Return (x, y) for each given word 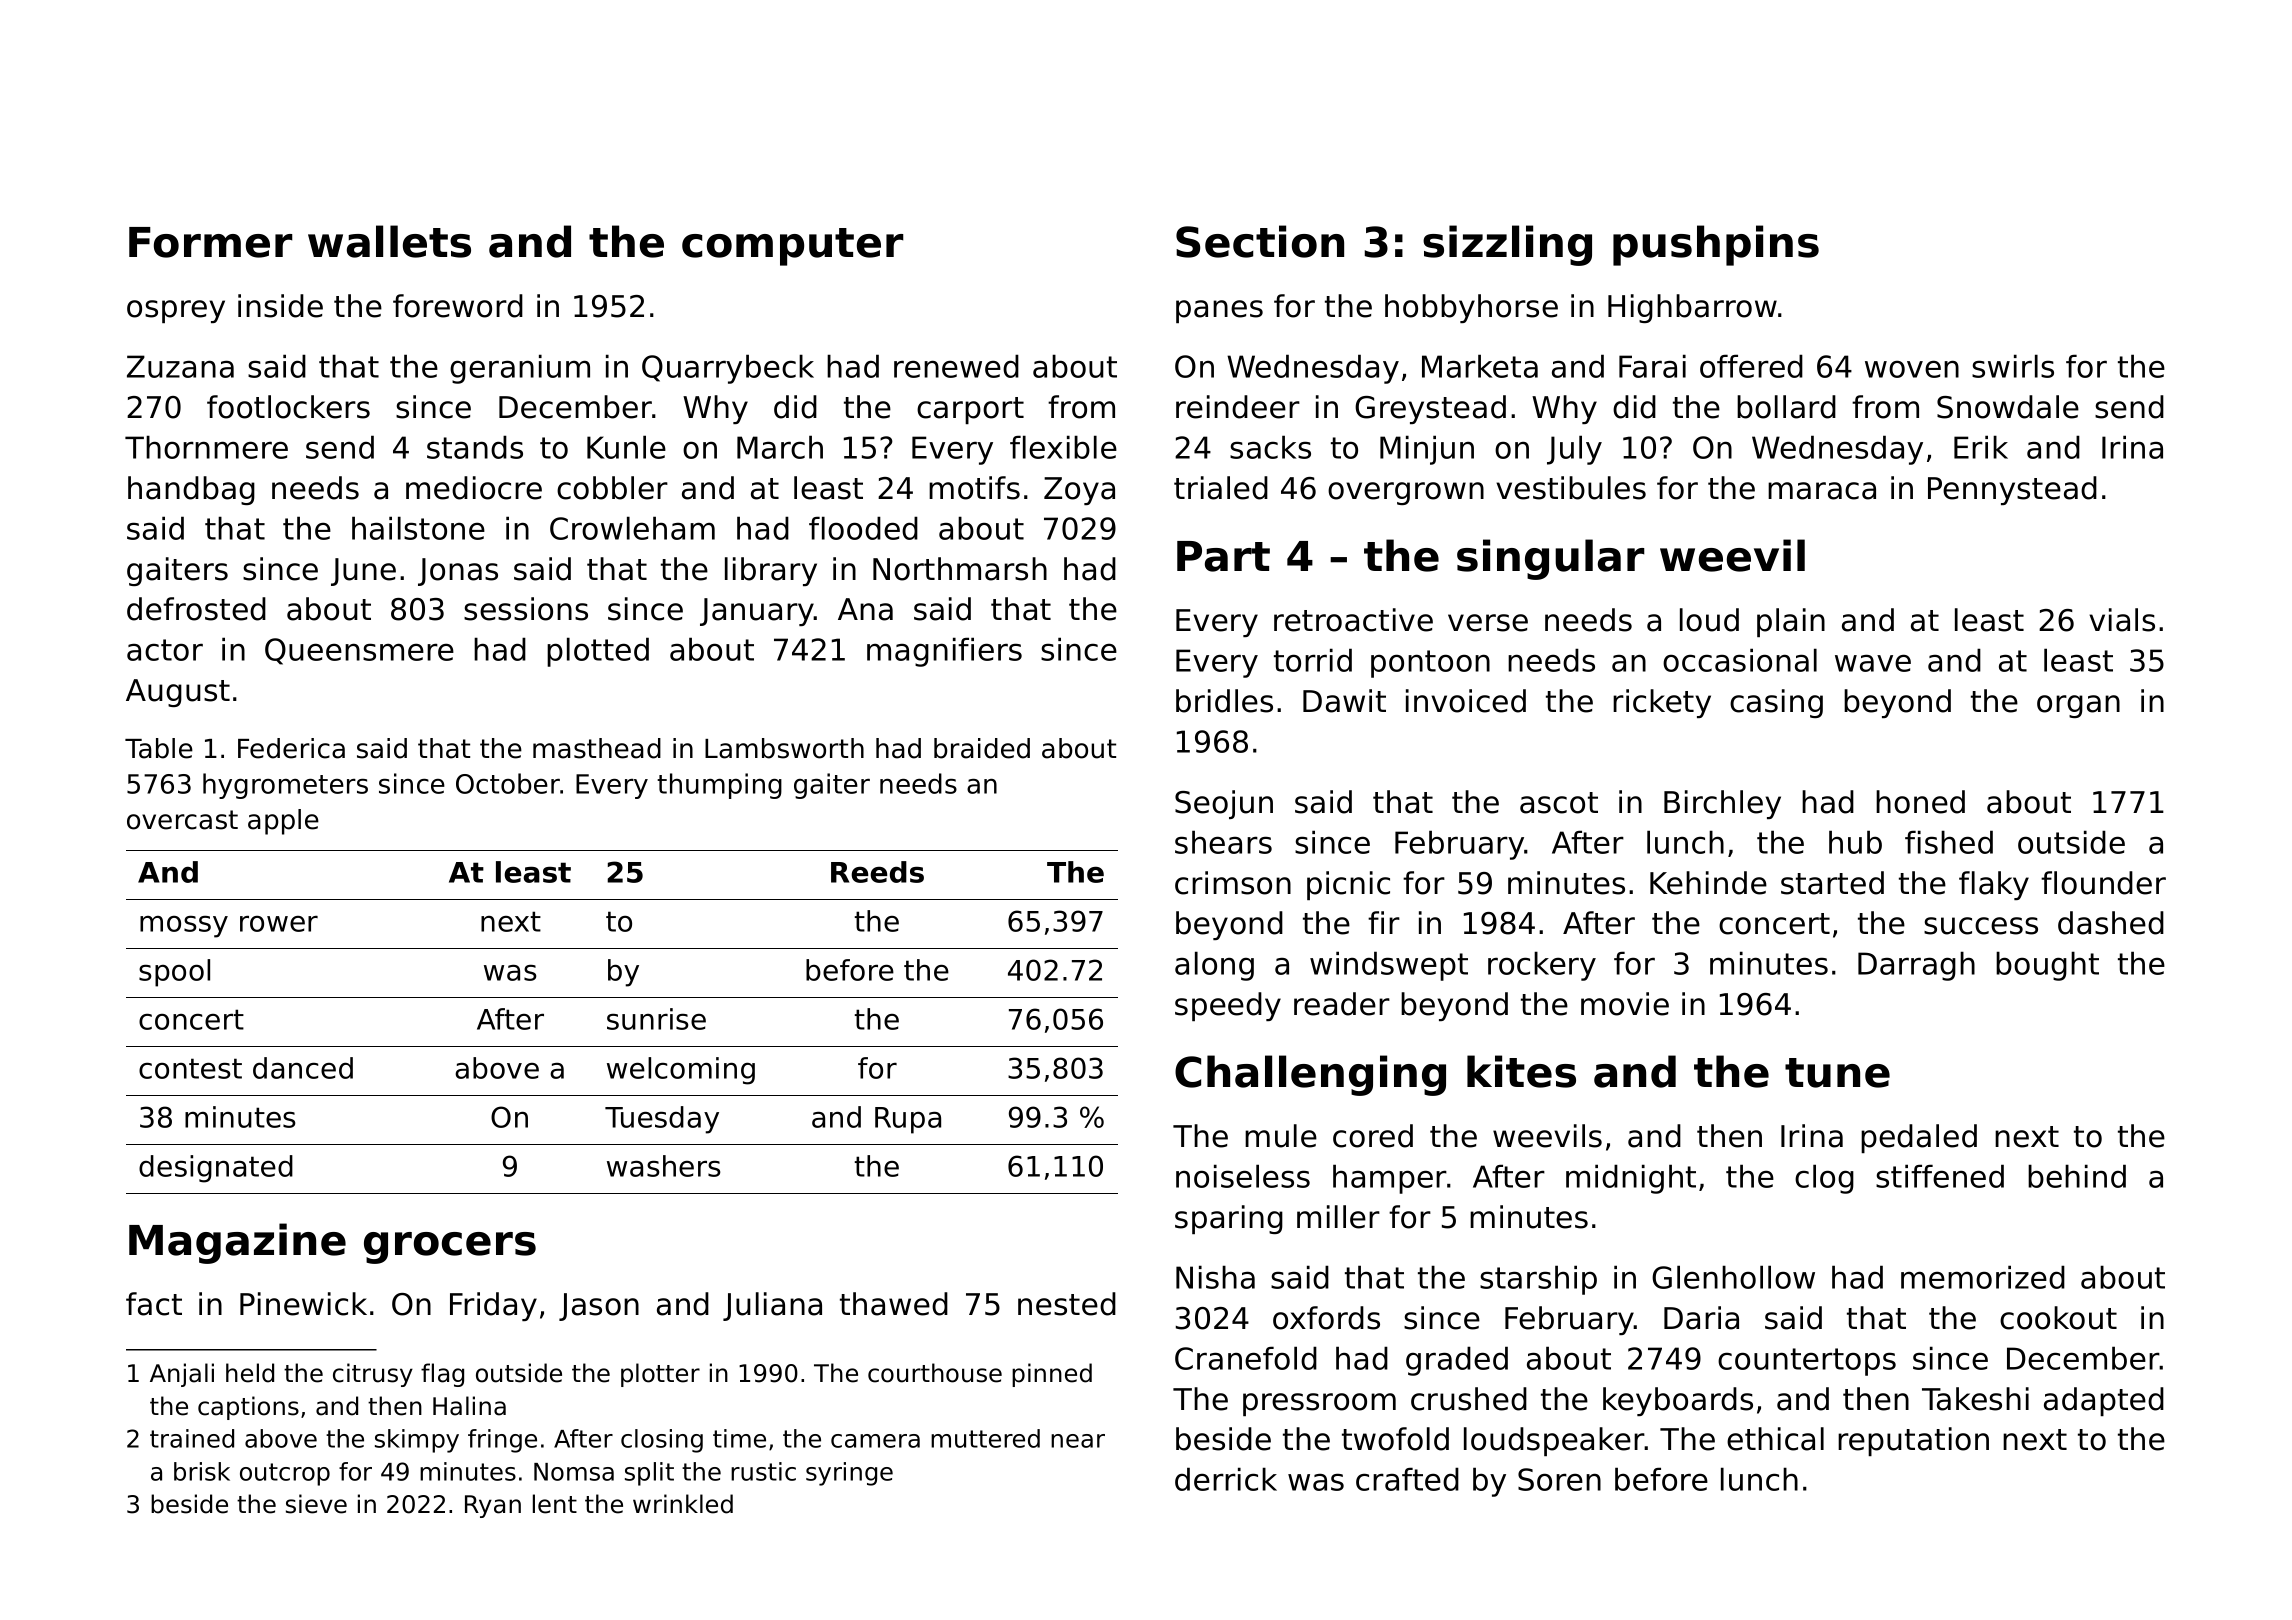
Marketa (1480, 366)
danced (303, 1068)
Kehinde (1708, 883)
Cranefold (1246, 1358)
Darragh (1916, 966)
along (1214, 966)
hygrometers (285, 786)
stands (475, 447)
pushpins (1716, 245)
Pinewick (303, 1304)
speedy (1228, 1006)
